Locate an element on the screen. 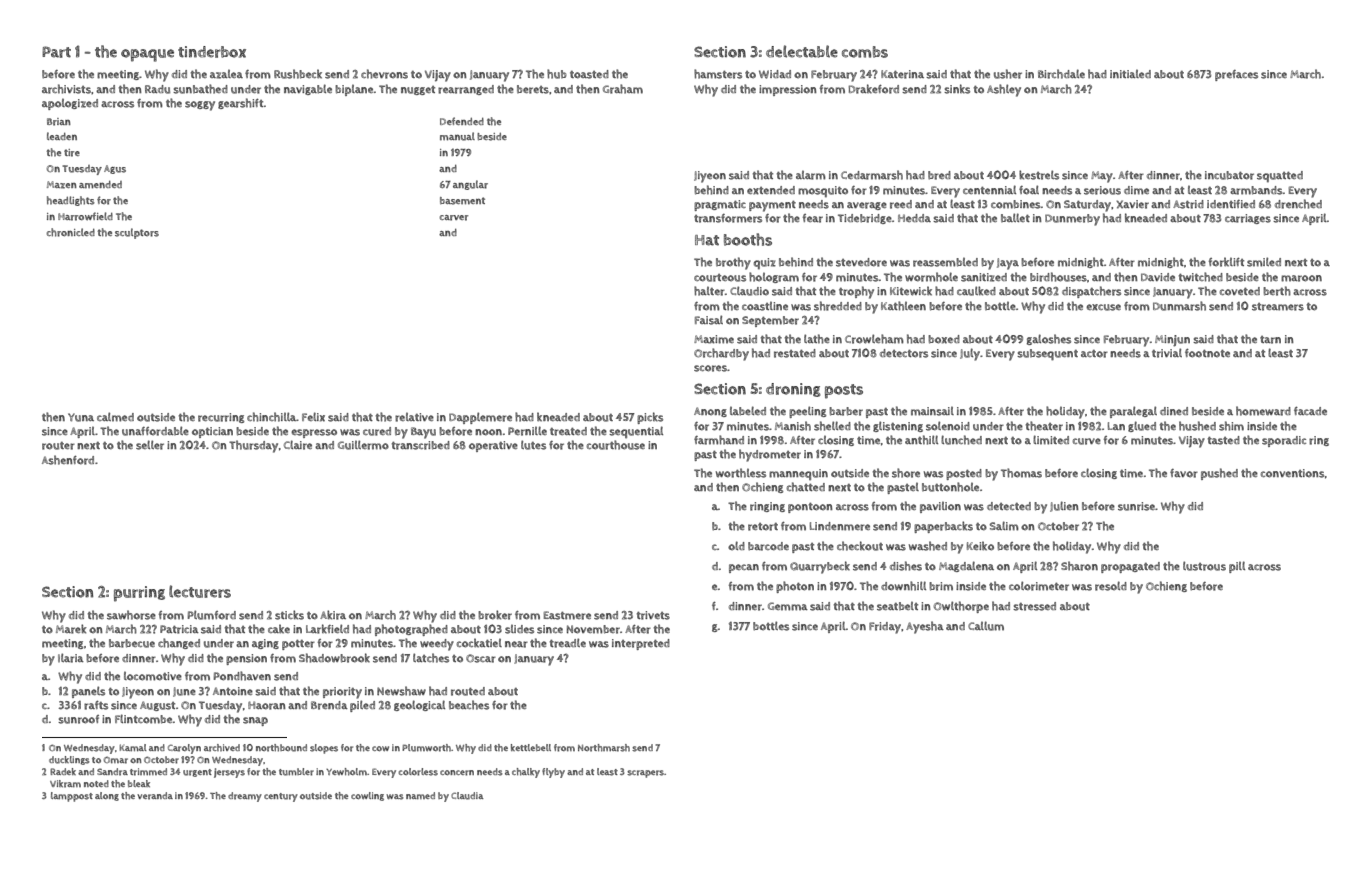  dime is located at coordinates (1136, 190).
